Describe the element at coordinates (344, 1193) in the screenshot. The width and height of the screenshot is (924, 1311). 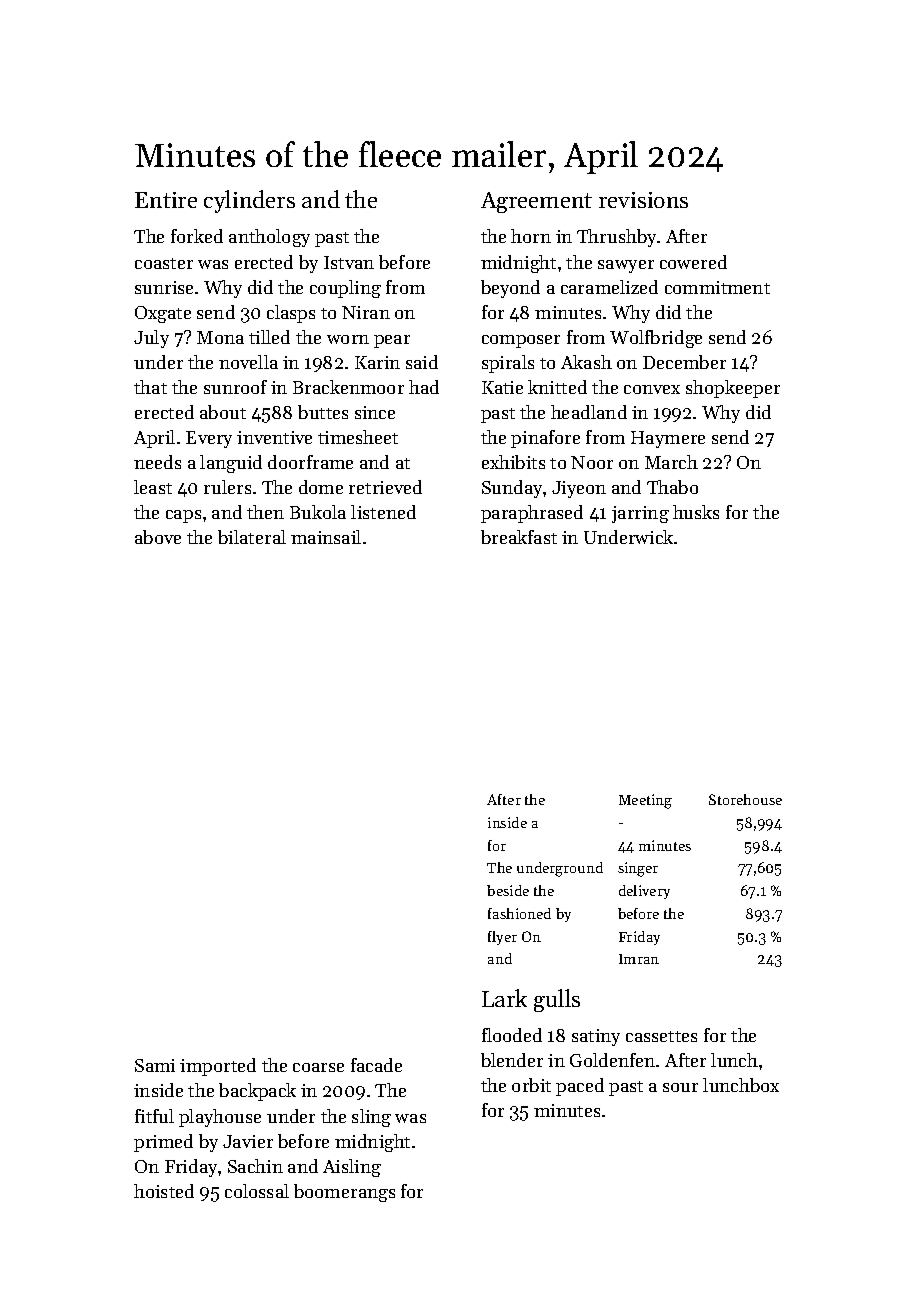
I see `boomerangs` at that location.
